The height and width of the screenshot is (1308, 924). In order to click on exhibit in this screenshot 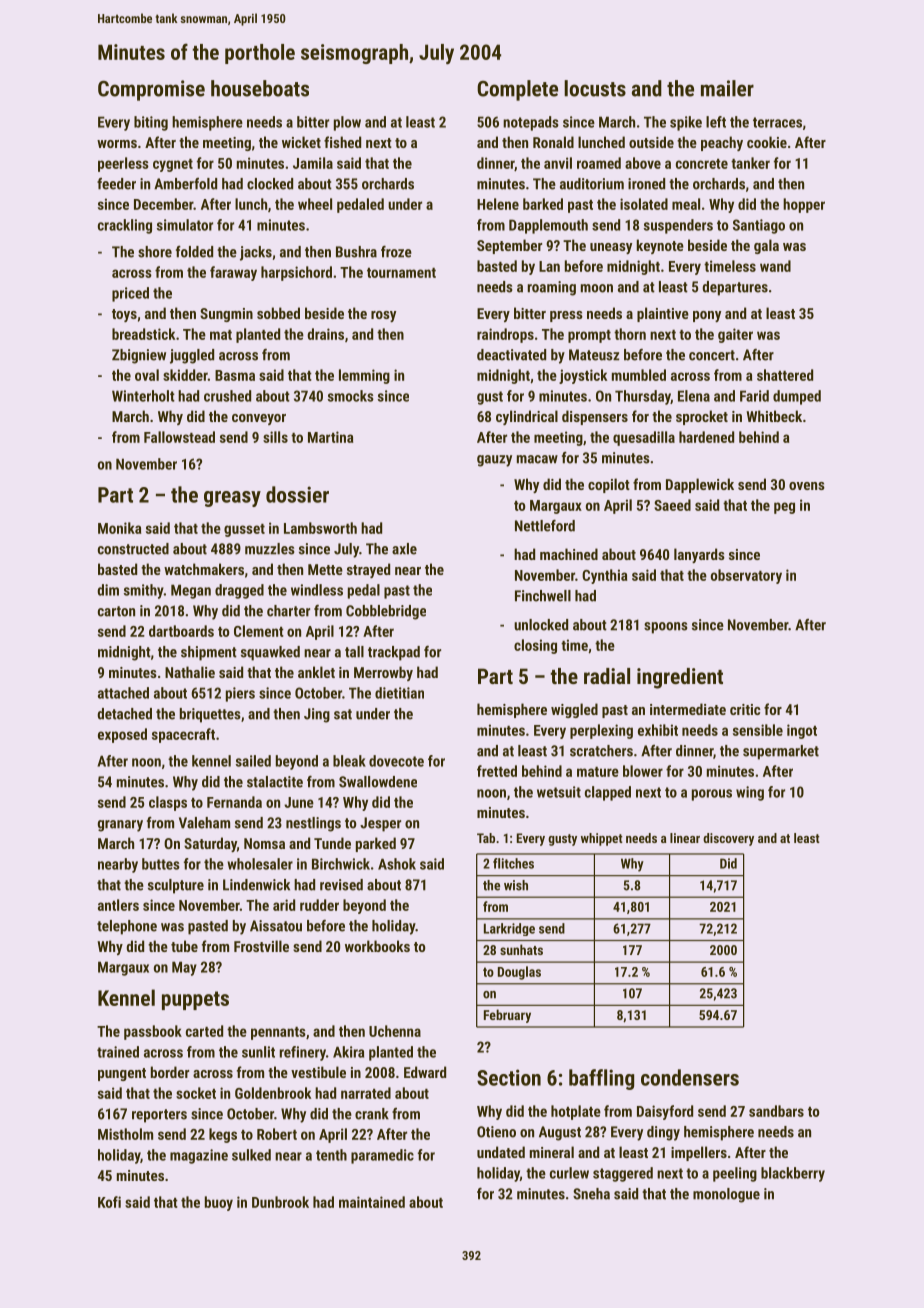, I will do `click(658, 730)`.
